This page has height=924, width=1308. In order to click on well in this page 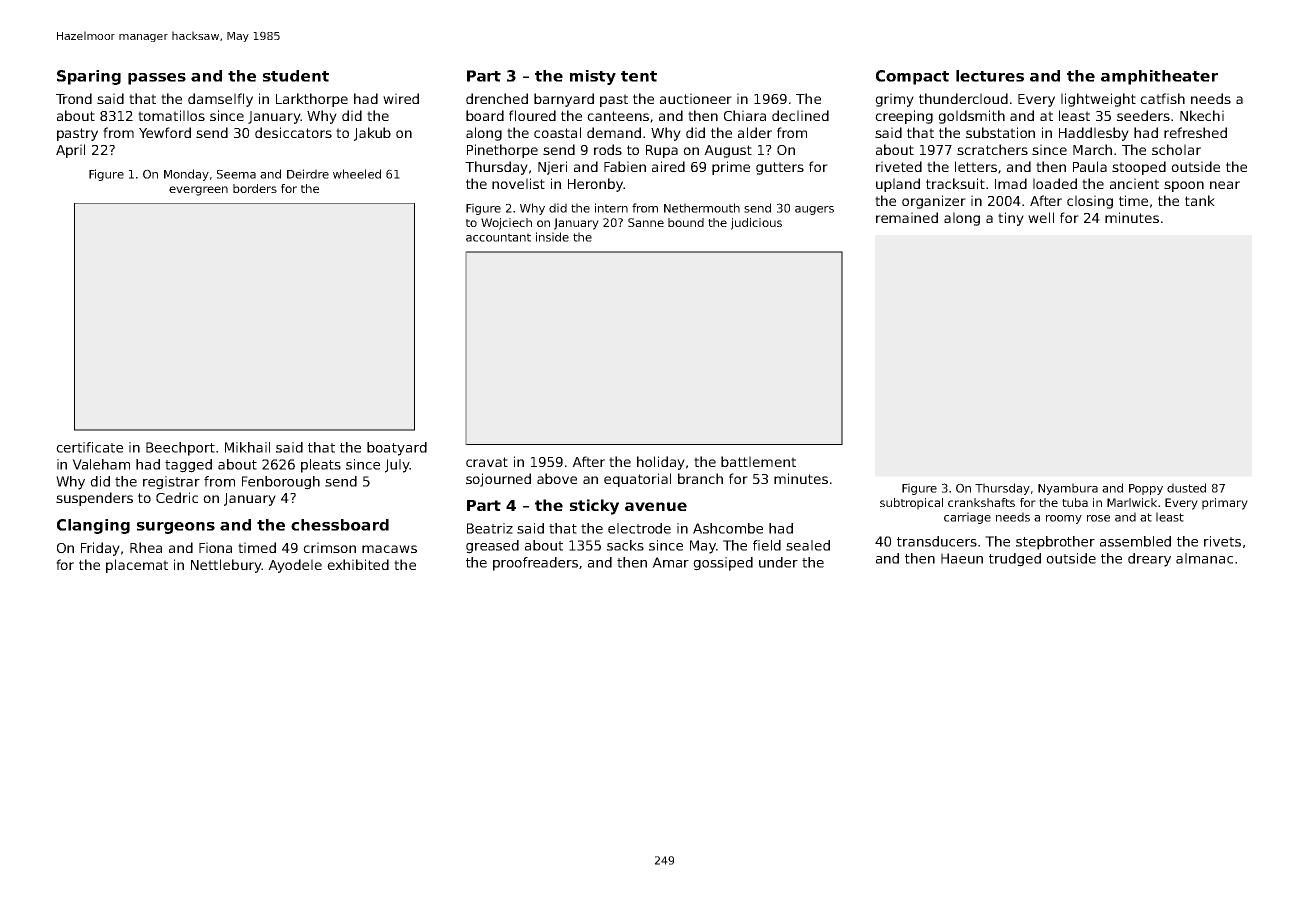, I will do `click(1041, 217)`.
